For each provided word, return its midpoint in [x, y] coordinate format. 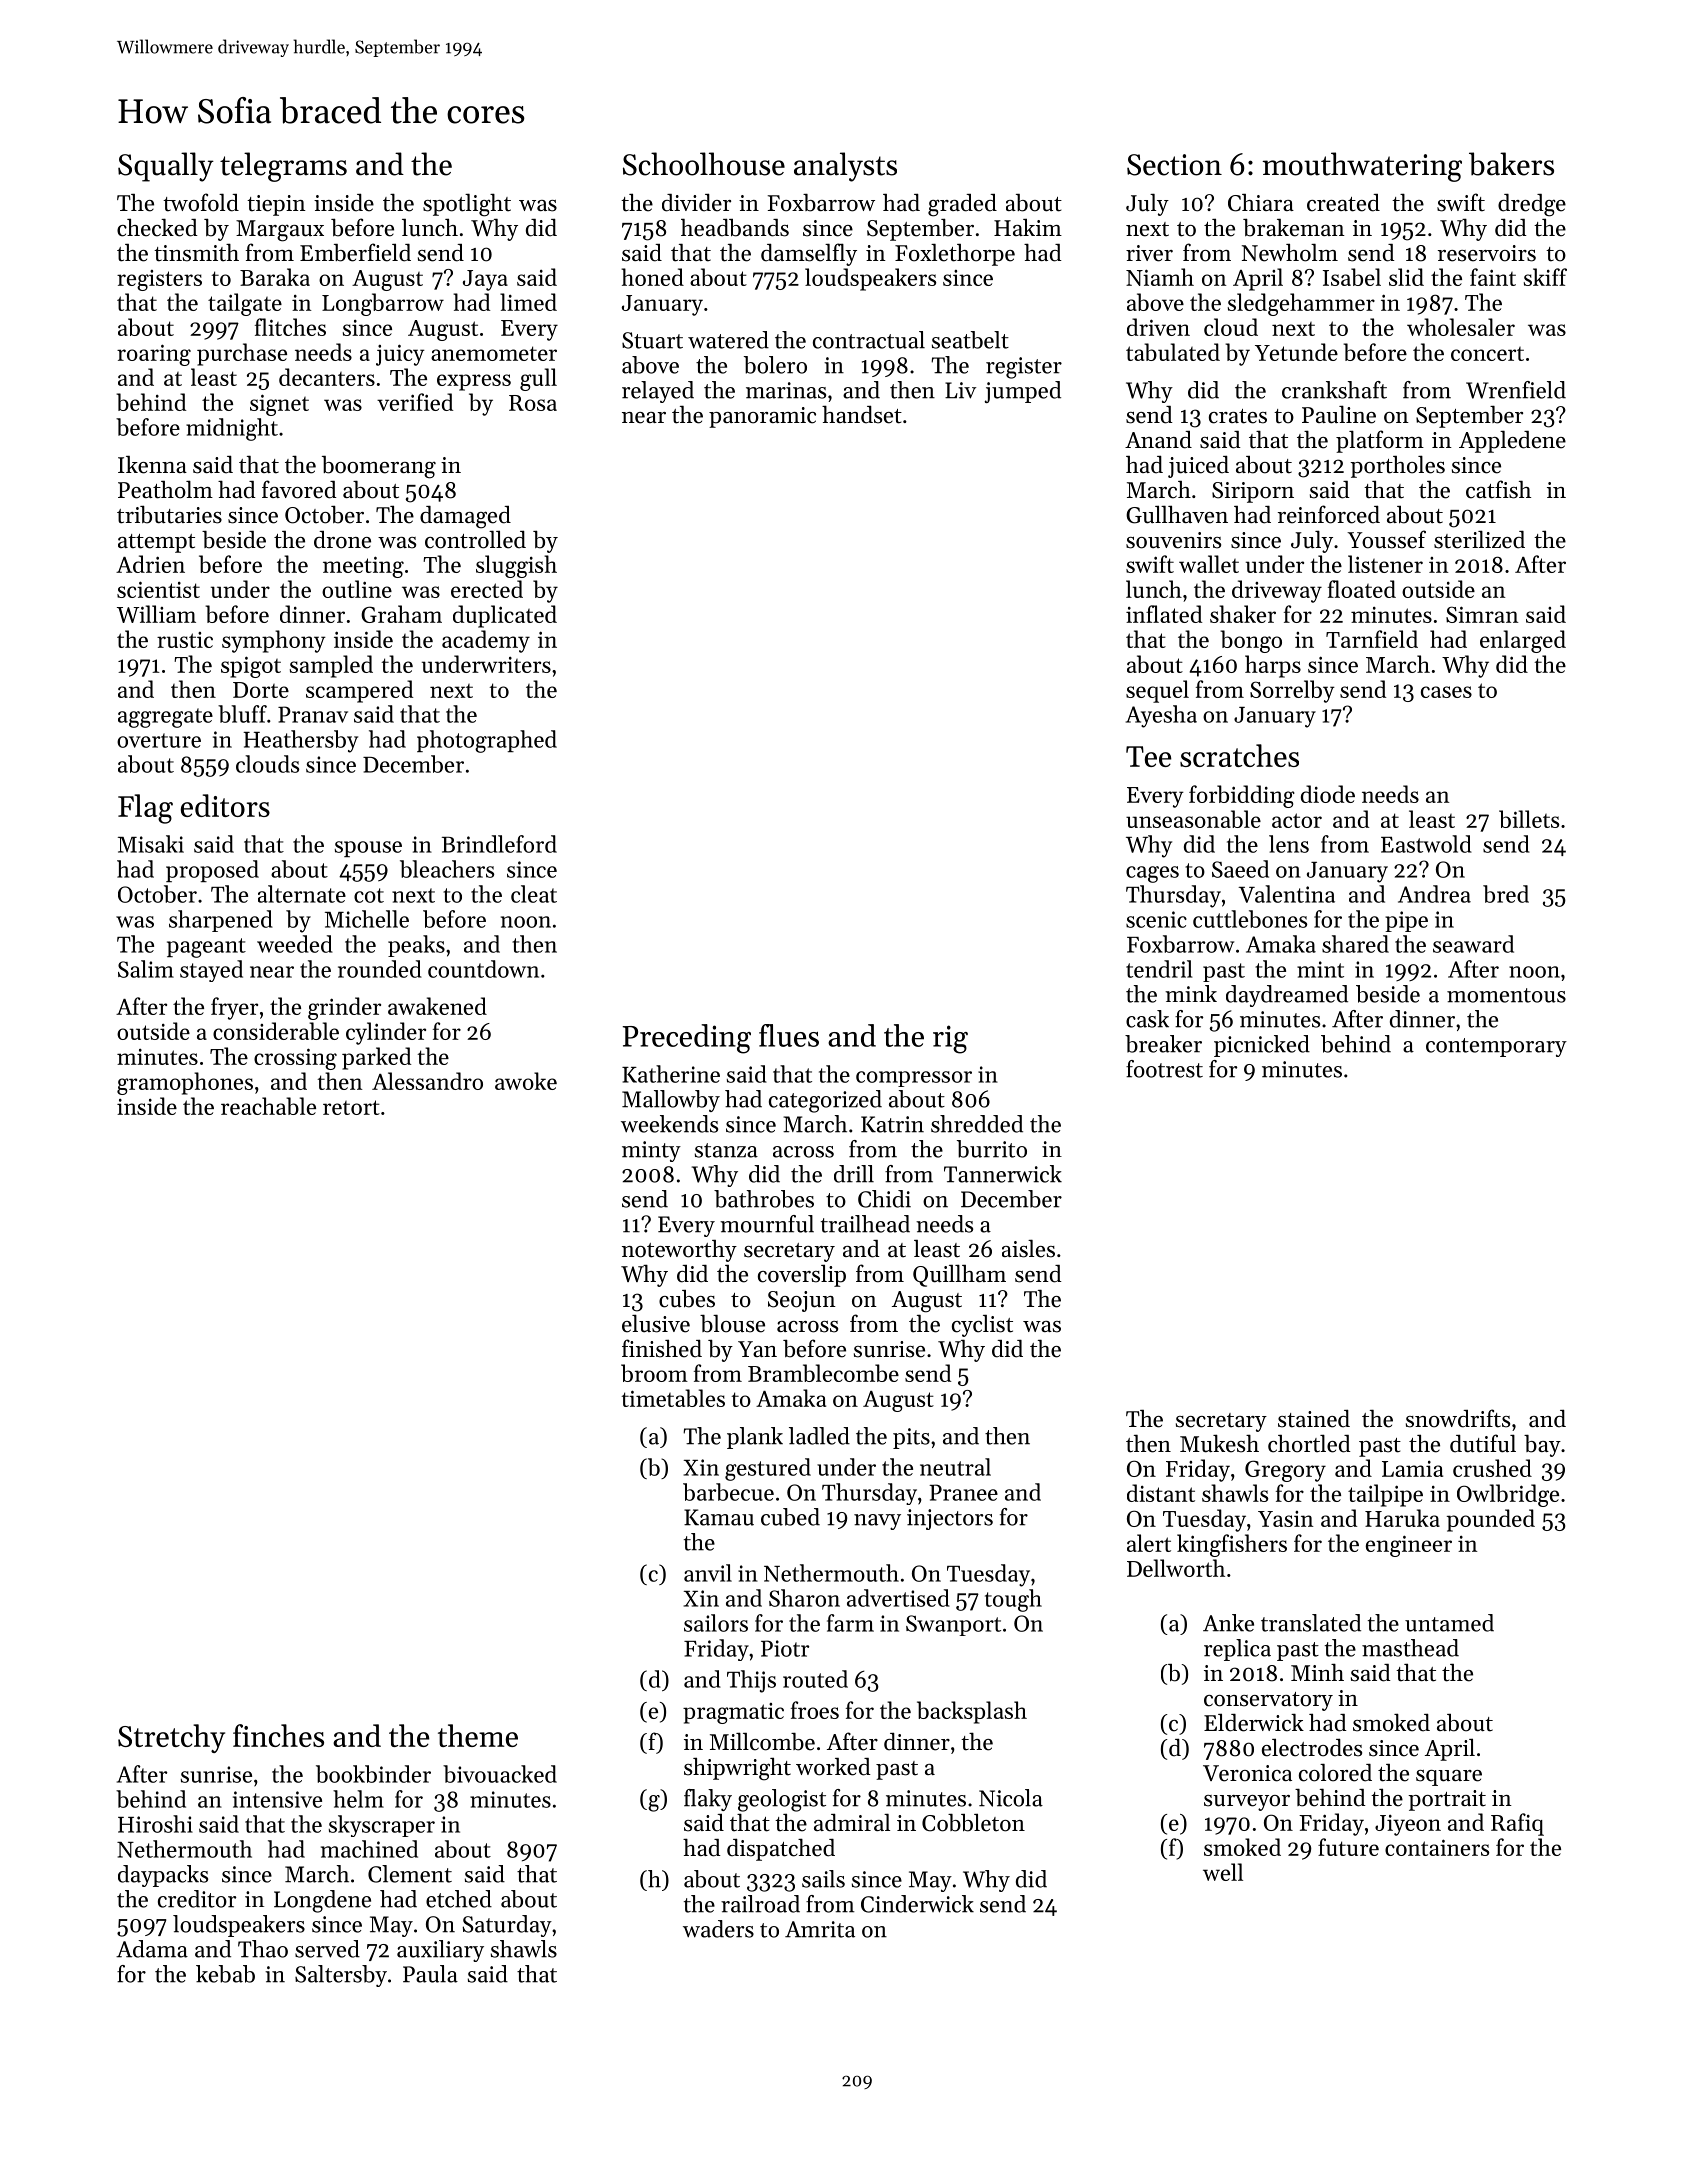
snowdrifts [1458, 1418]
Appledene [1512, 441]
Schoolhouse [704, 164]
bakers [1511, 164]
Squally [166, 167]
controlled [475, 539]
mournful [767, 1224]
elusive [656, 1323]
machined [369, 1849]
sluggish [516, 566]
